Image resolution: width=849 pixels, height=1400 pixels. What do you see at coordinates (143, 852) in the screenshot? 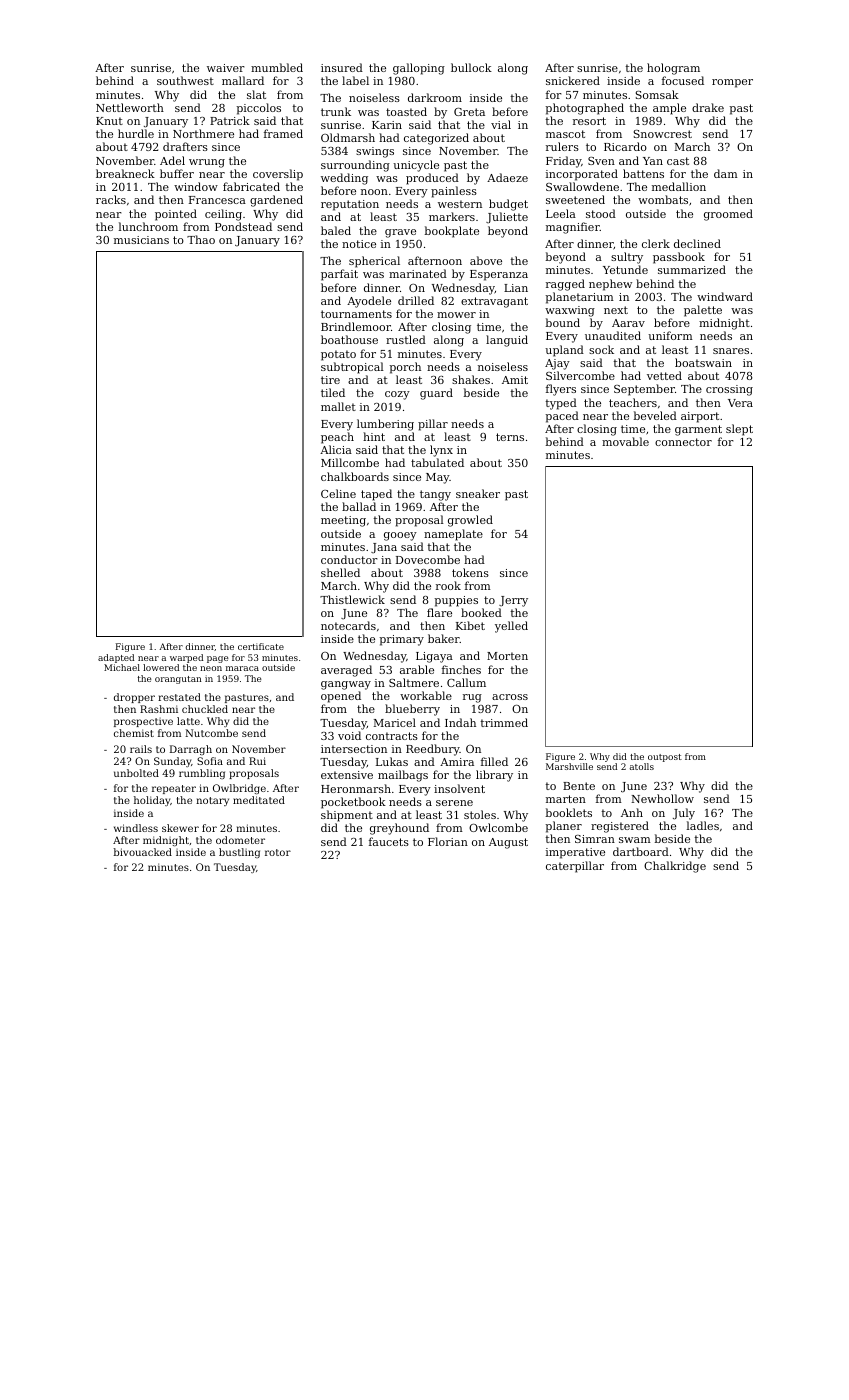
I see `bivouacked` at bounding box center [143, 852].
